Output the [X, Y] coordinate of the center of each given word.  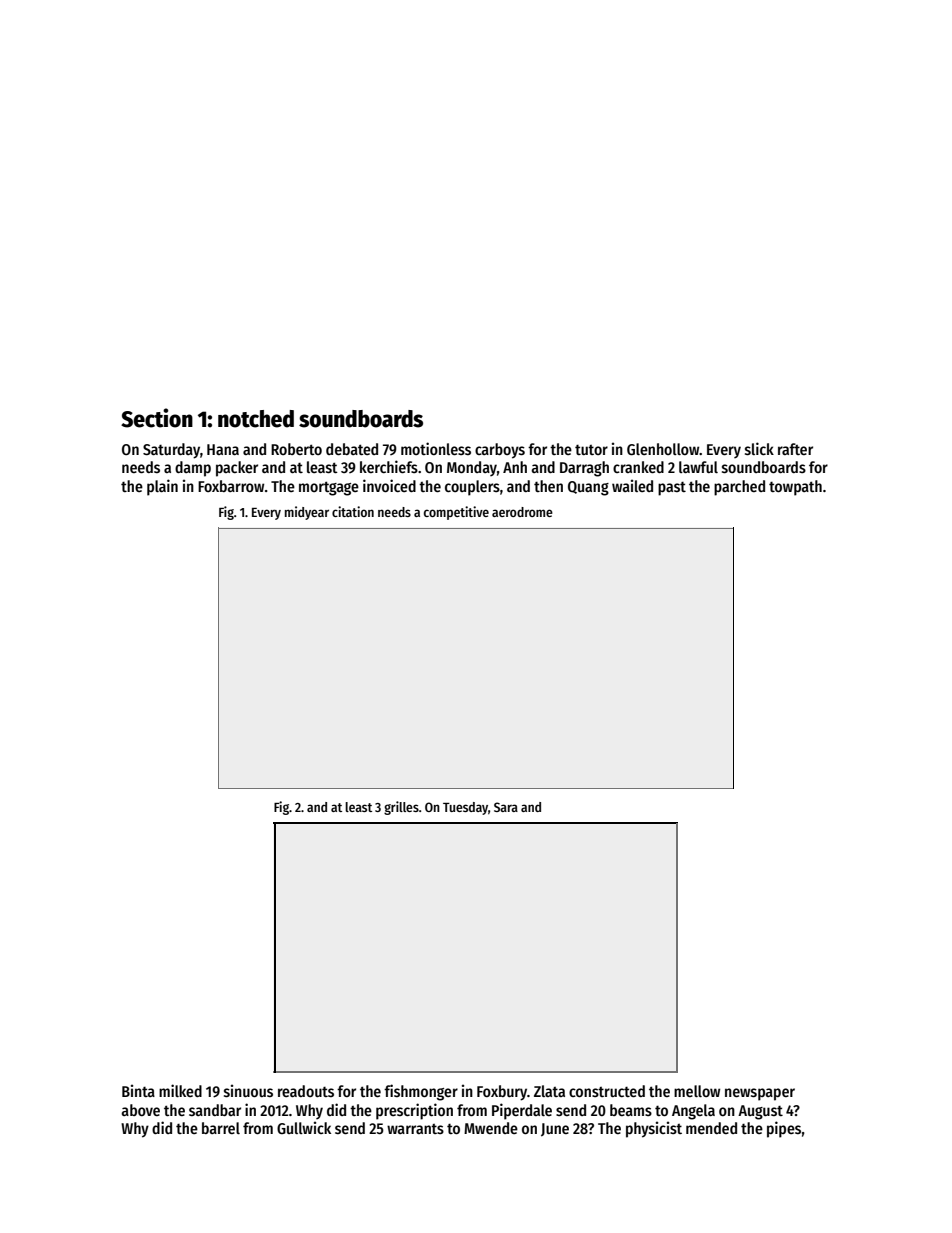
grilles [401, 808]
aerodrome [522, 512]
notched [256, 419]
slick [759, 449]
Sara [506, 807]
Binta [138, 1090]
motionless [436, 448]
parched [739, 488]
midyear [307, 513]
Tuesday [465, 808]
